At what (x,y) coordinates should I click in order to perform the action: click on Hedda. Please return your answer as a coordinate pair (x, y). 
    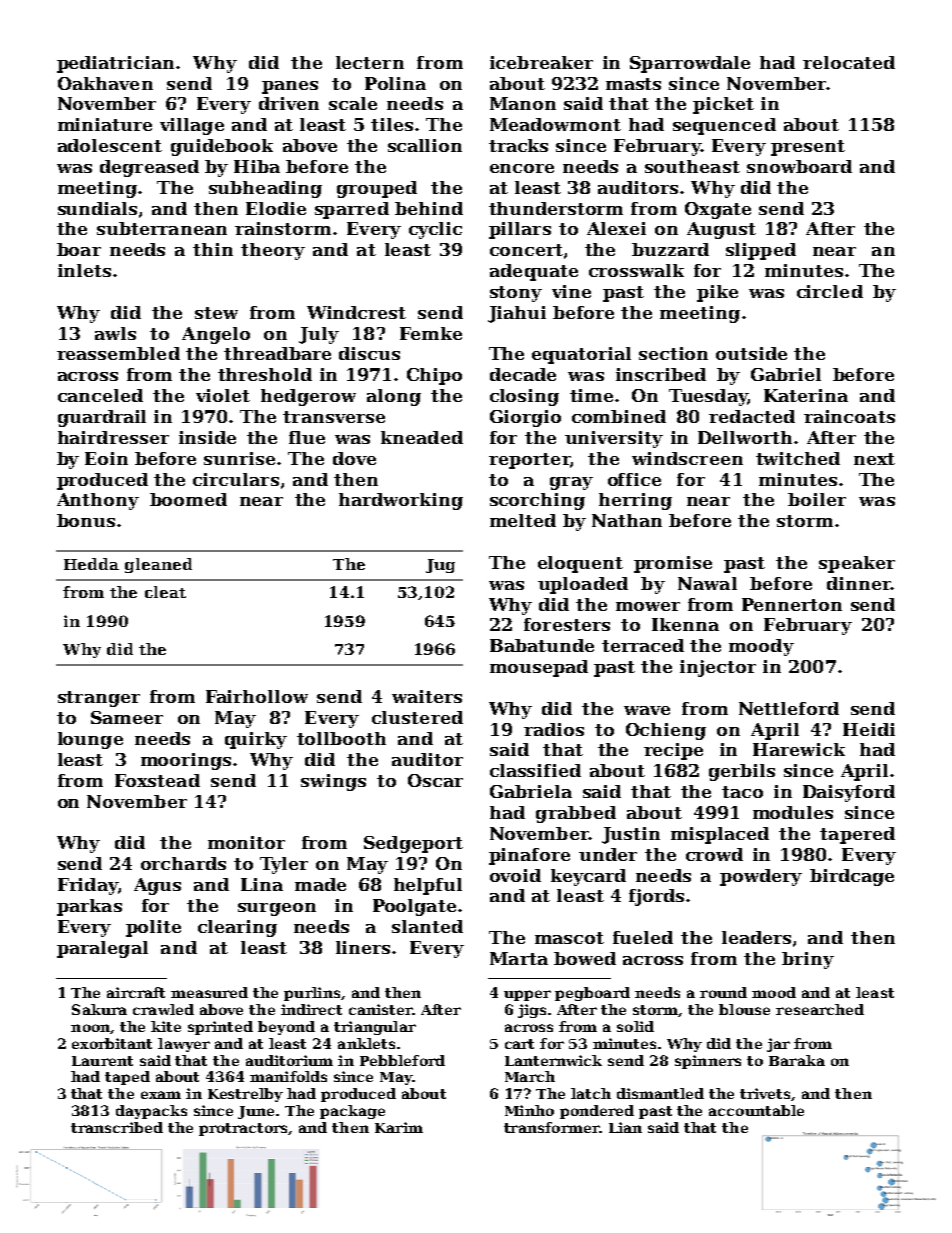
    Looking at the image, I should click on (91, 564).
